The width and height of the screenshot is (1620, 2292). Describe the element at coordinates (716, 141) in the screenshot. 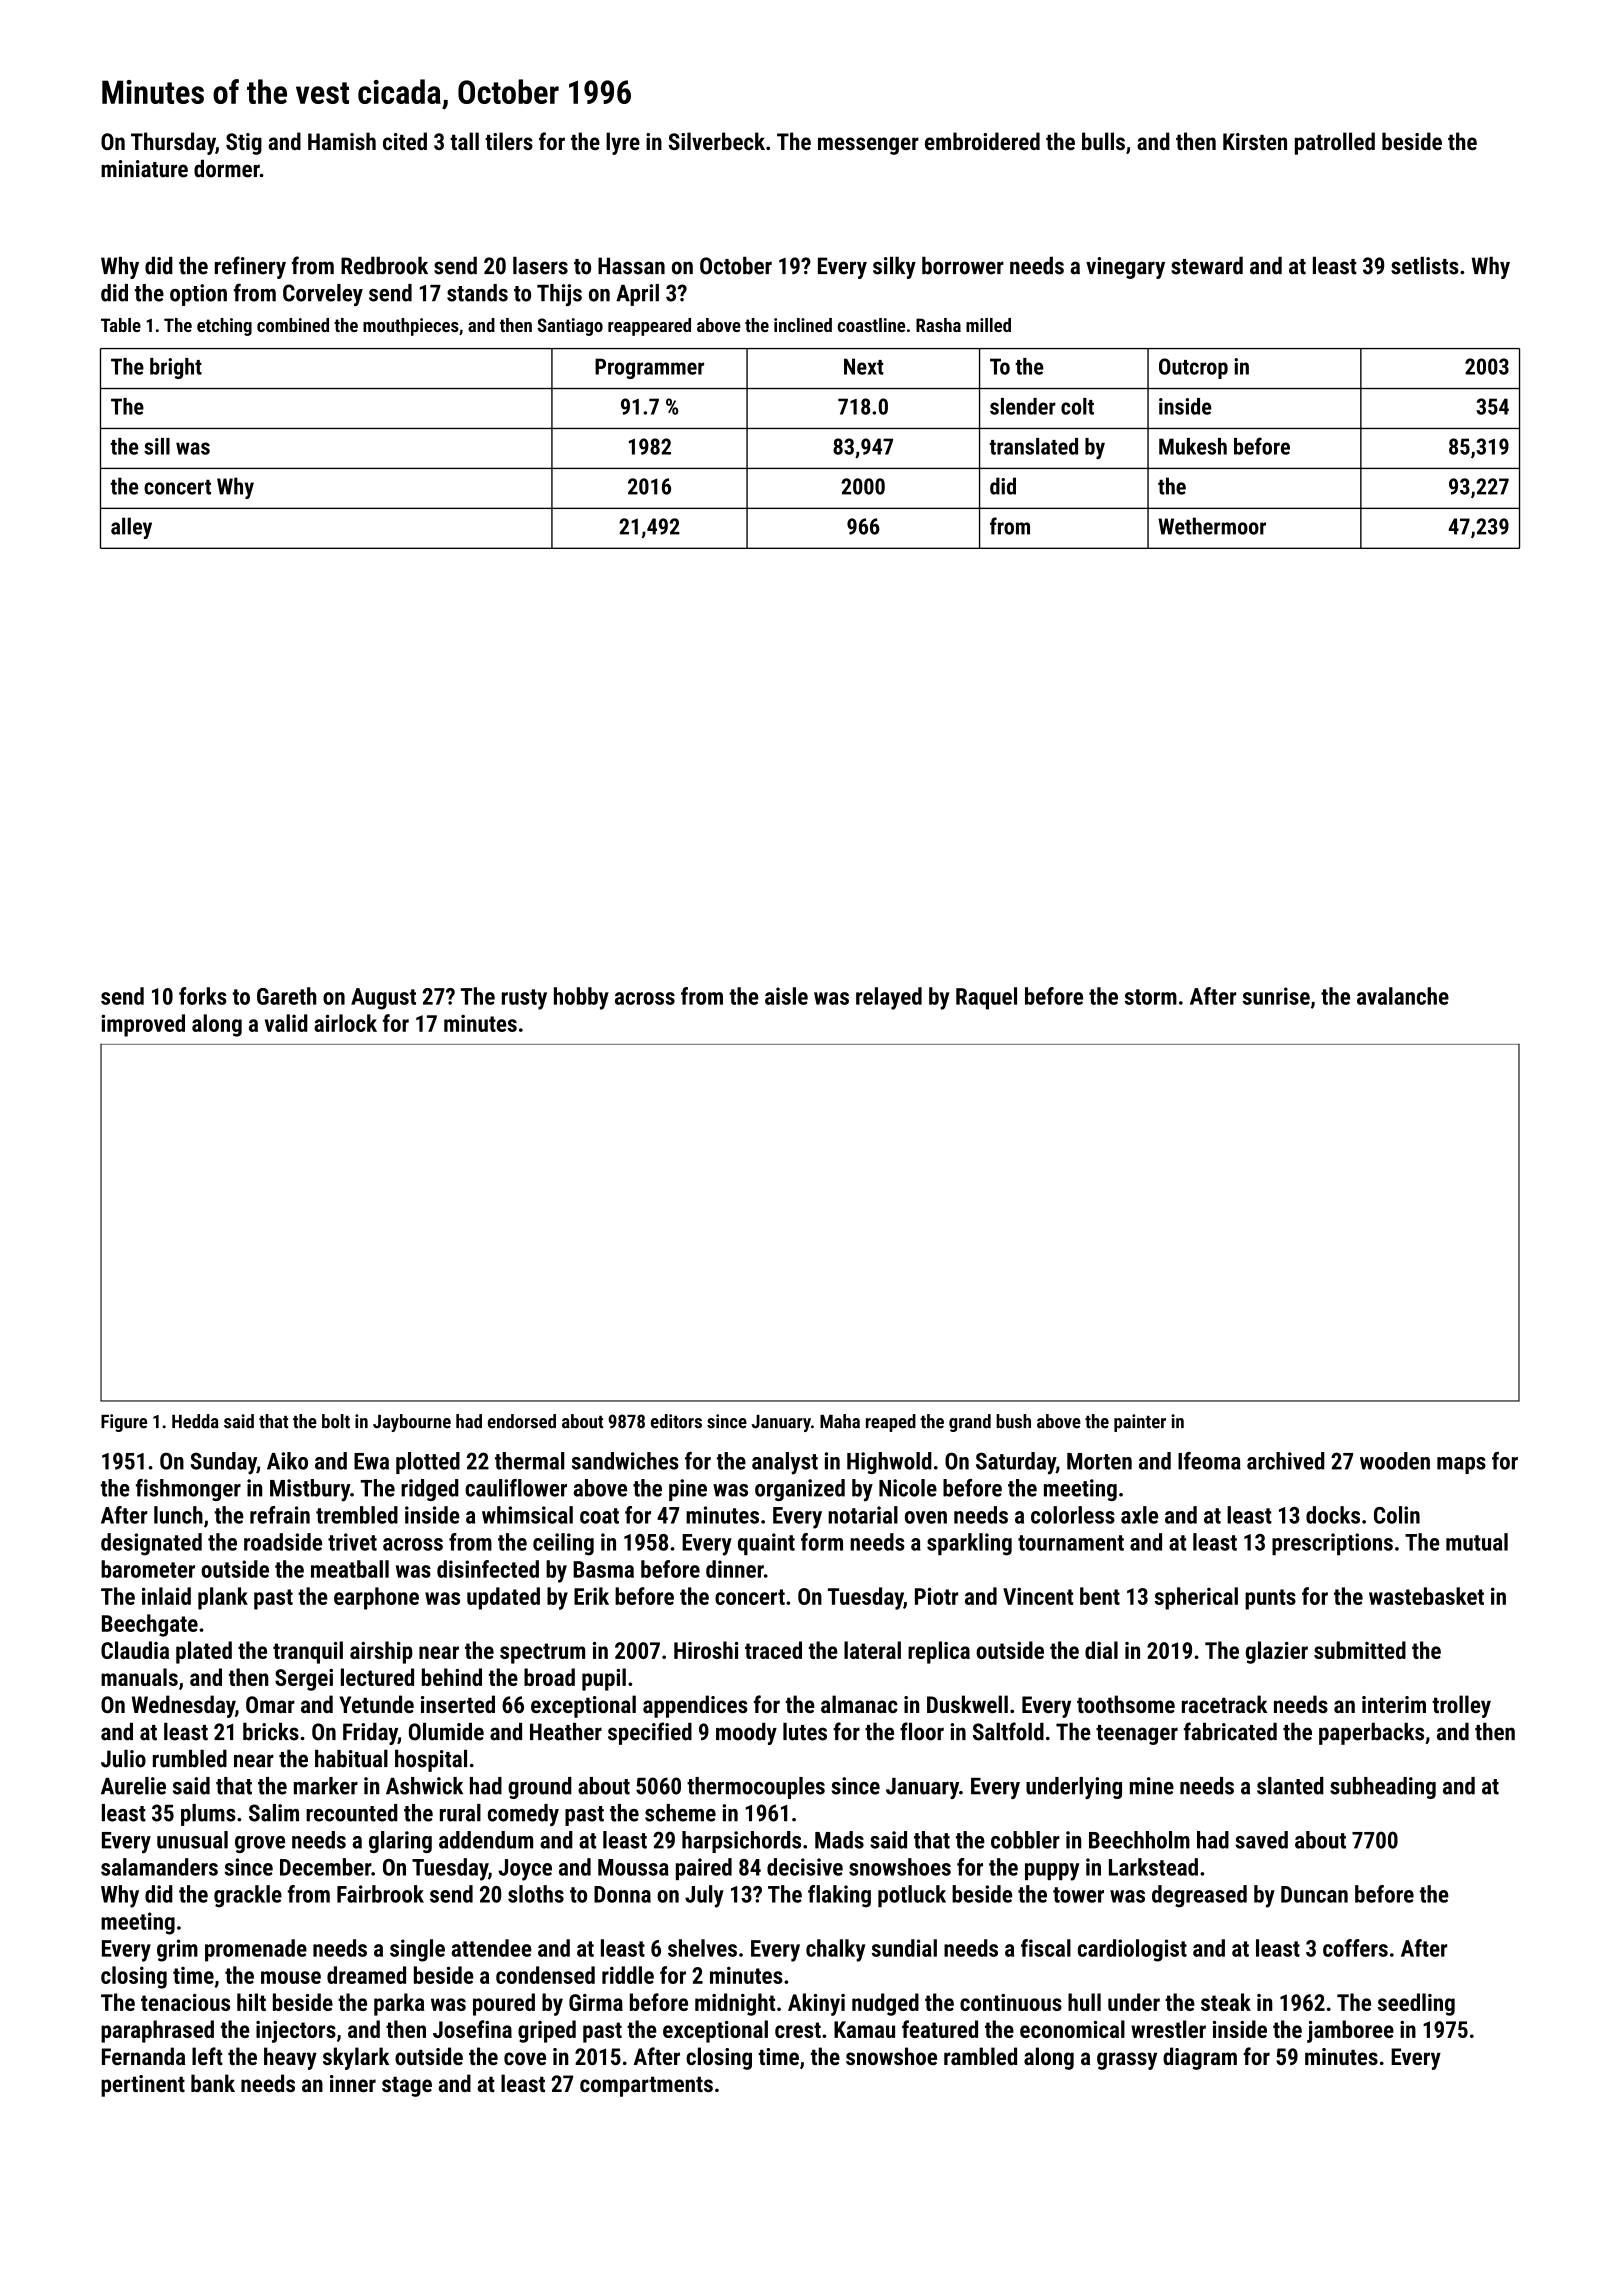

I see `Silverbeck` at that location.
